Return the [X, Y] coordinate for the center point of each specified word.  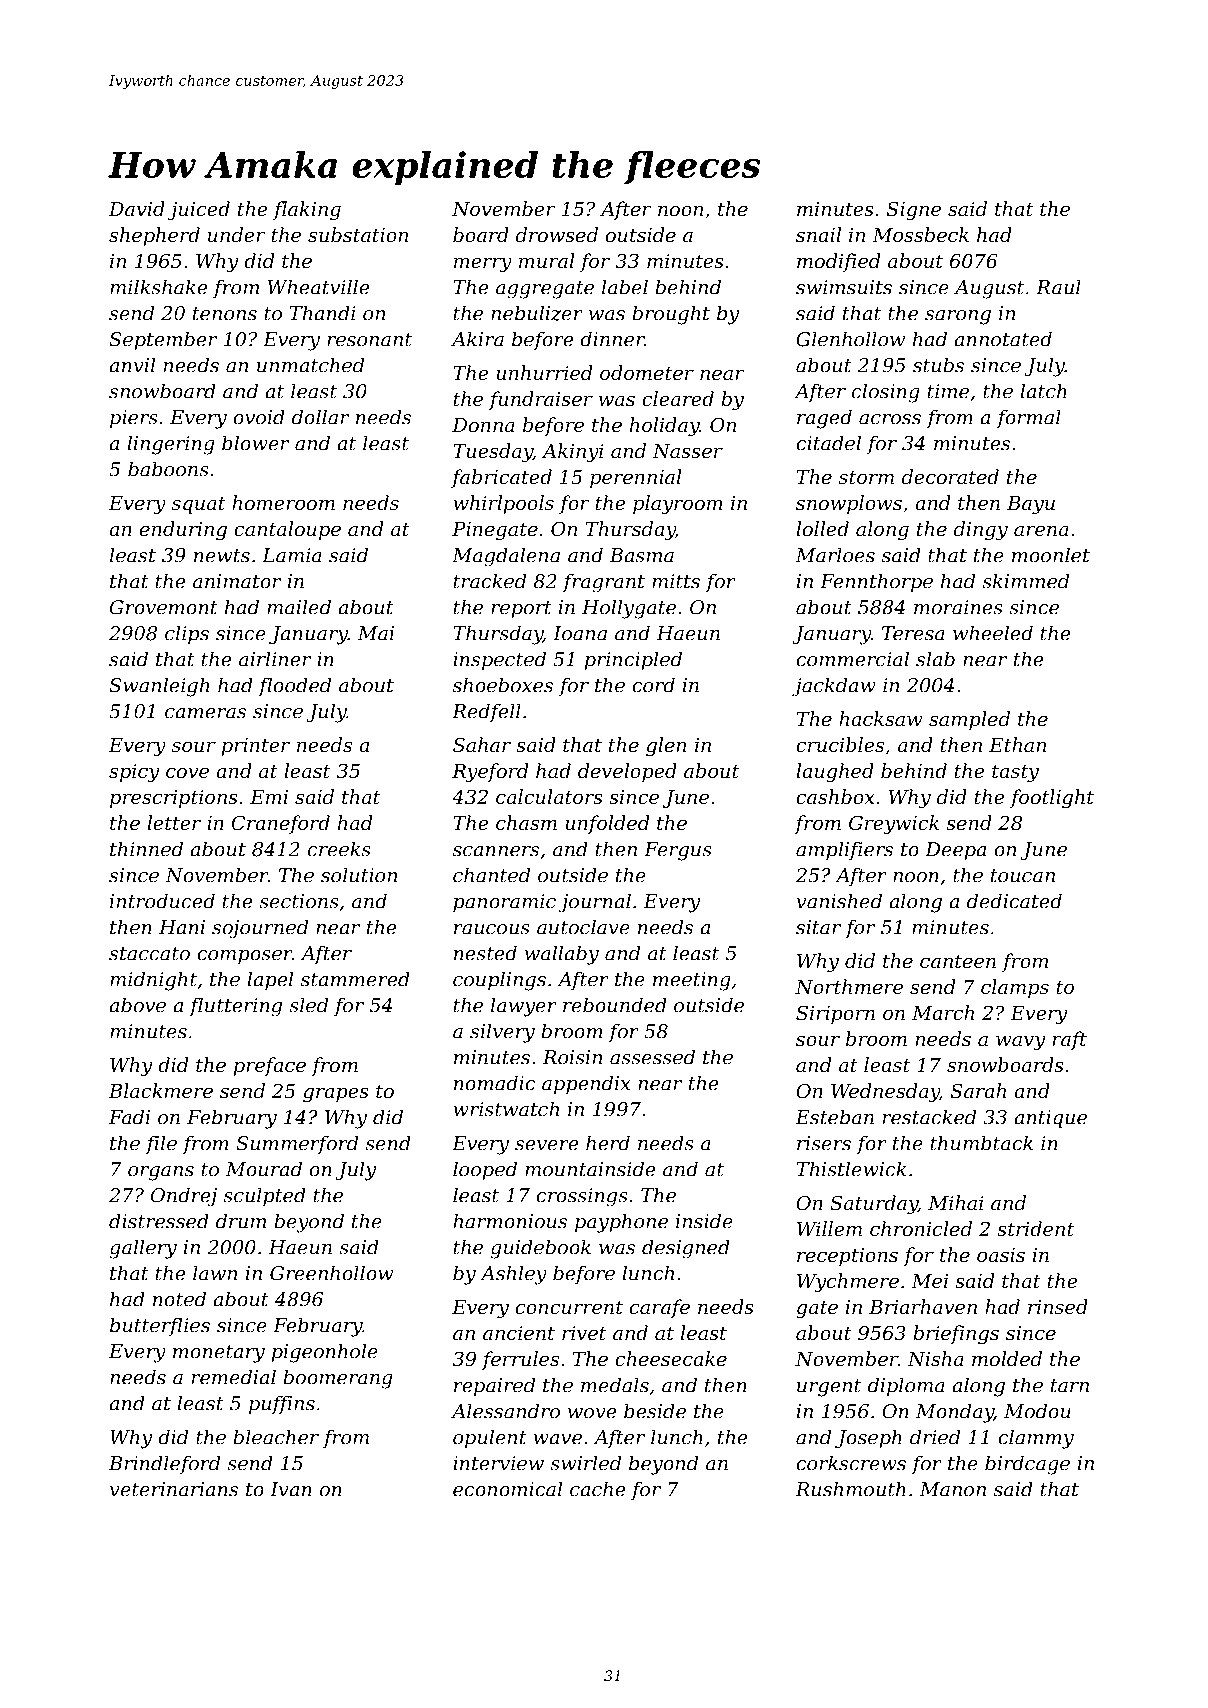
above [137, 1005]
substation [358, 234]
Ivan [291, 1489]
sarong [958, 317]
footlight [1052, 799]
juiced [199, 210]
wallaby [562, 955]
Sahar [482, 744]
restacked [929, 1117]
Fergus [678, 851]
